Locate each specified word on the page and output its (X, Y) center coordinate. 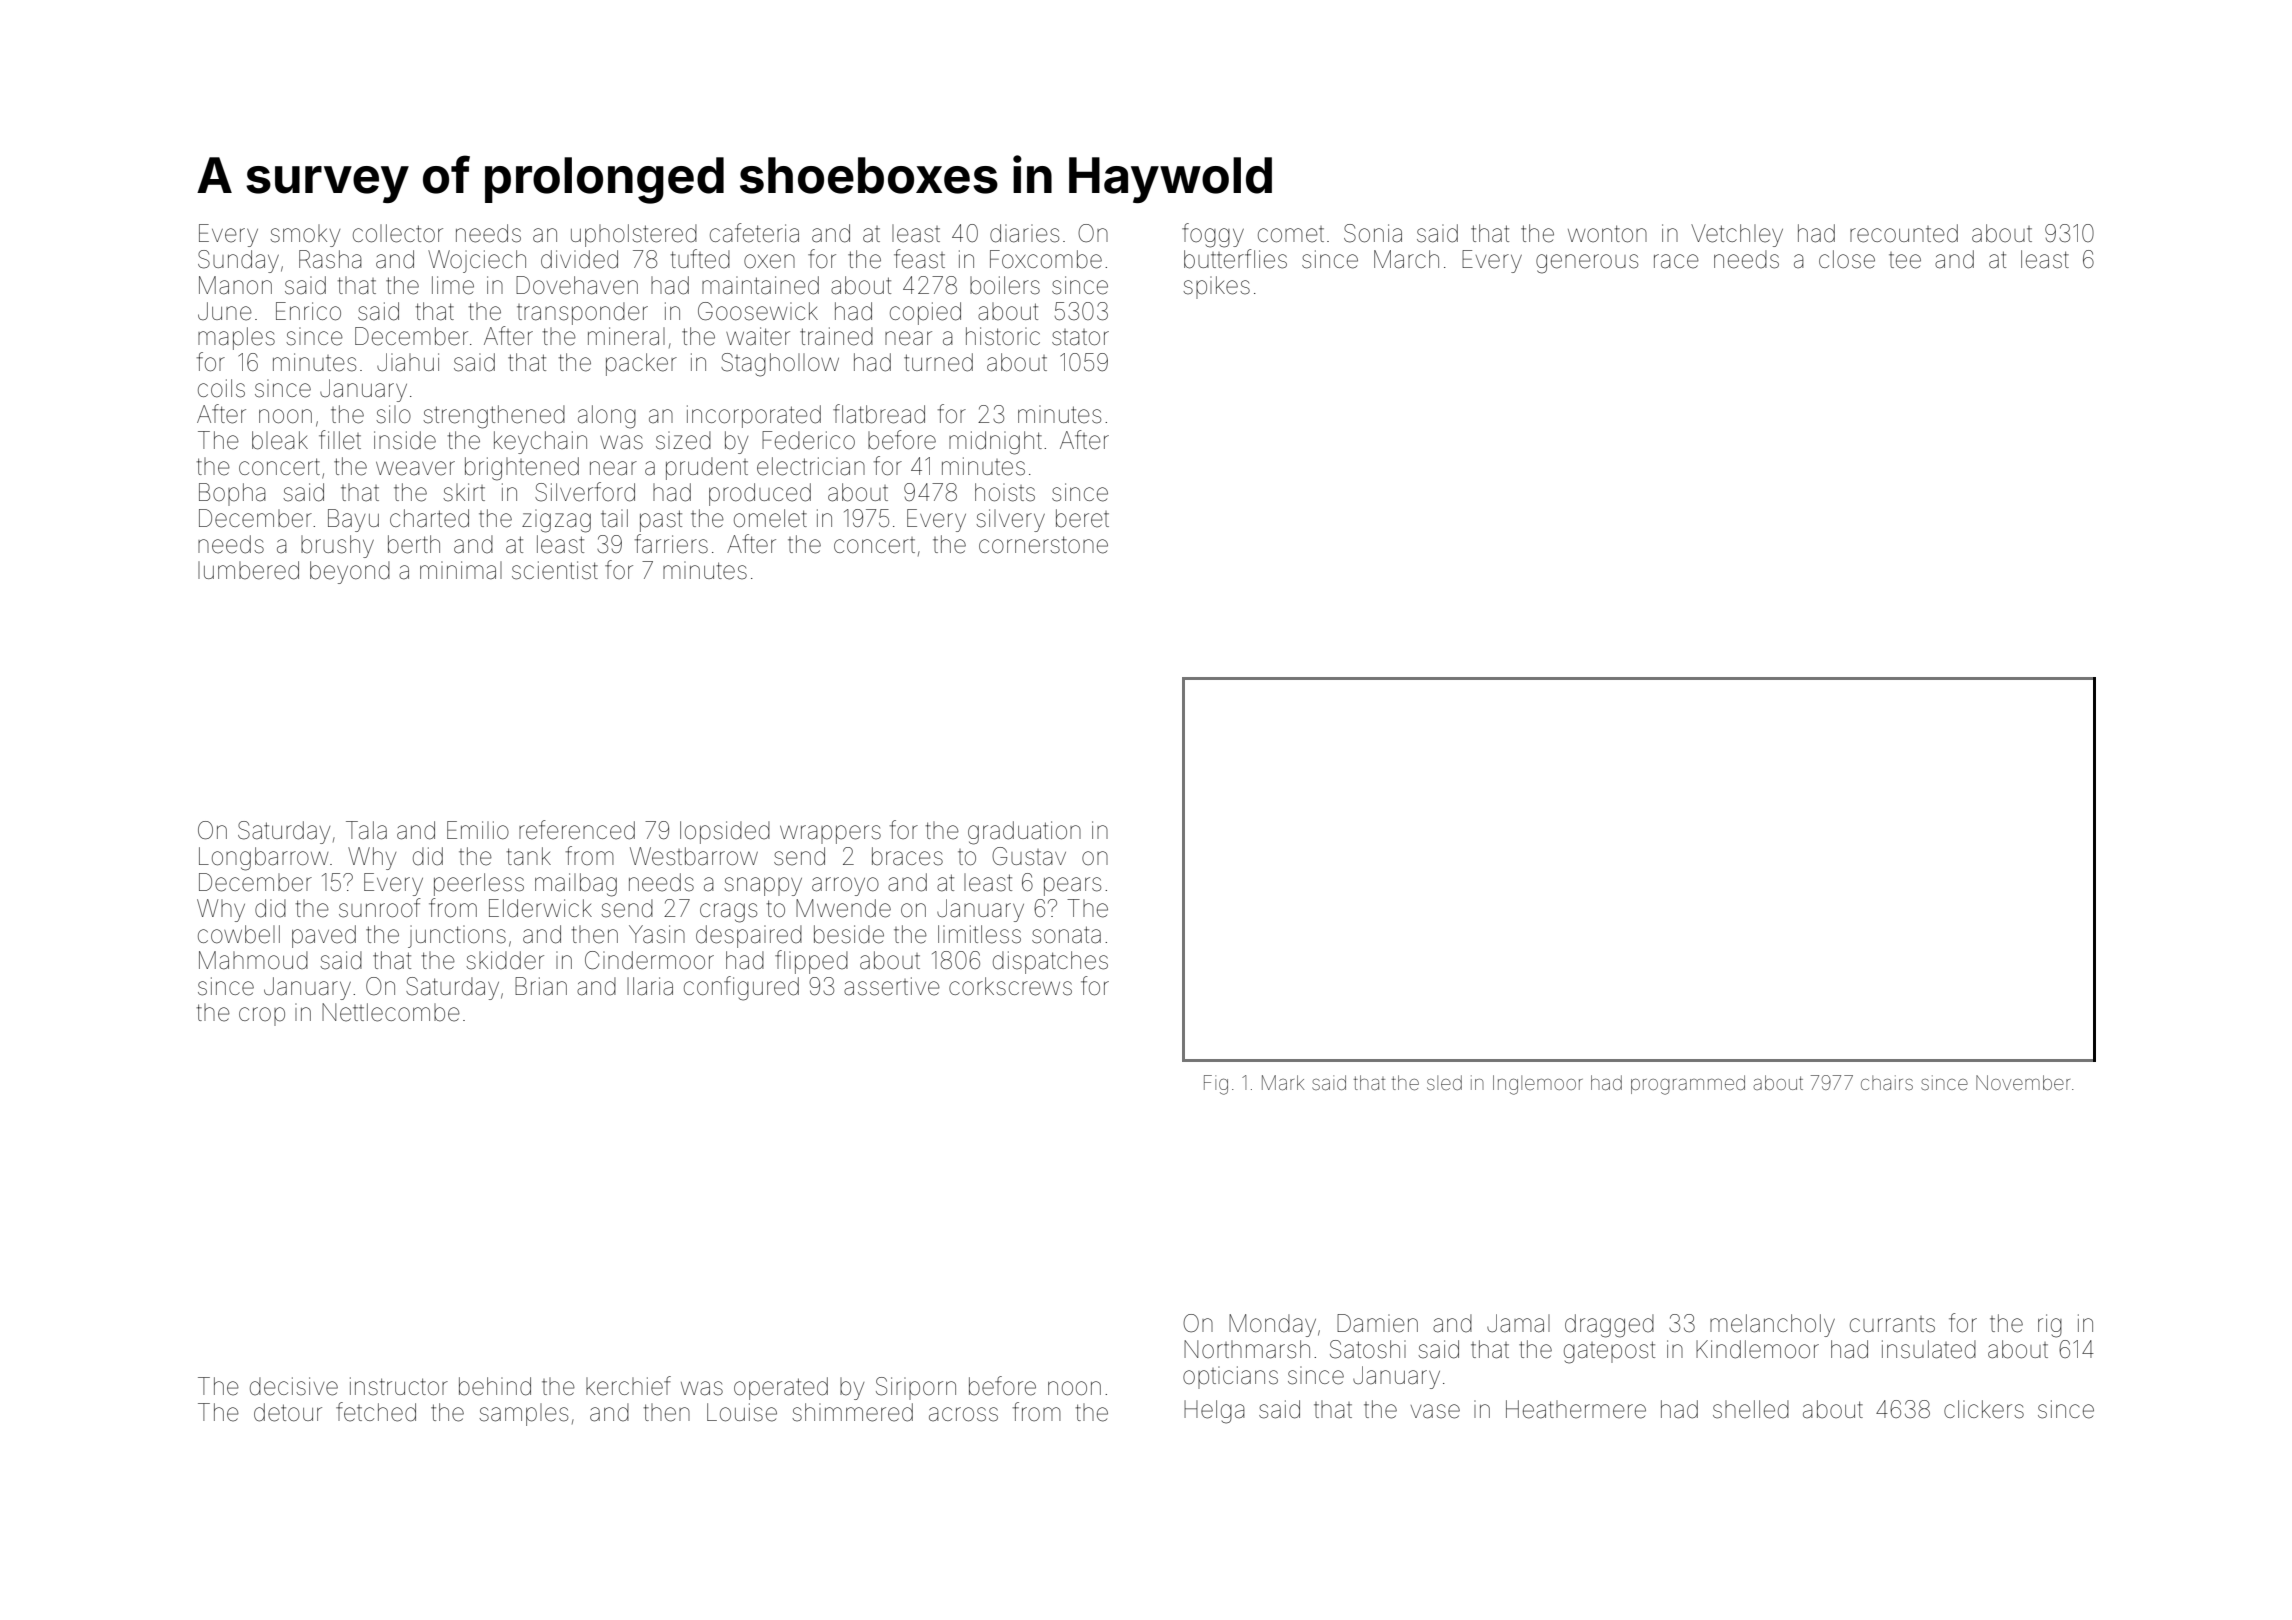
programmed (1688, 1085)
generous (1587, 264)
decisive (294, 1386)
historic (1003, 336)
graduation (1024, 833)
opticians (1230, 1377)
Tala (366, 830)
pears (1072, 886)
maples (236, 338)
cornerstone (1043, 545)
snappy (763, 886)
